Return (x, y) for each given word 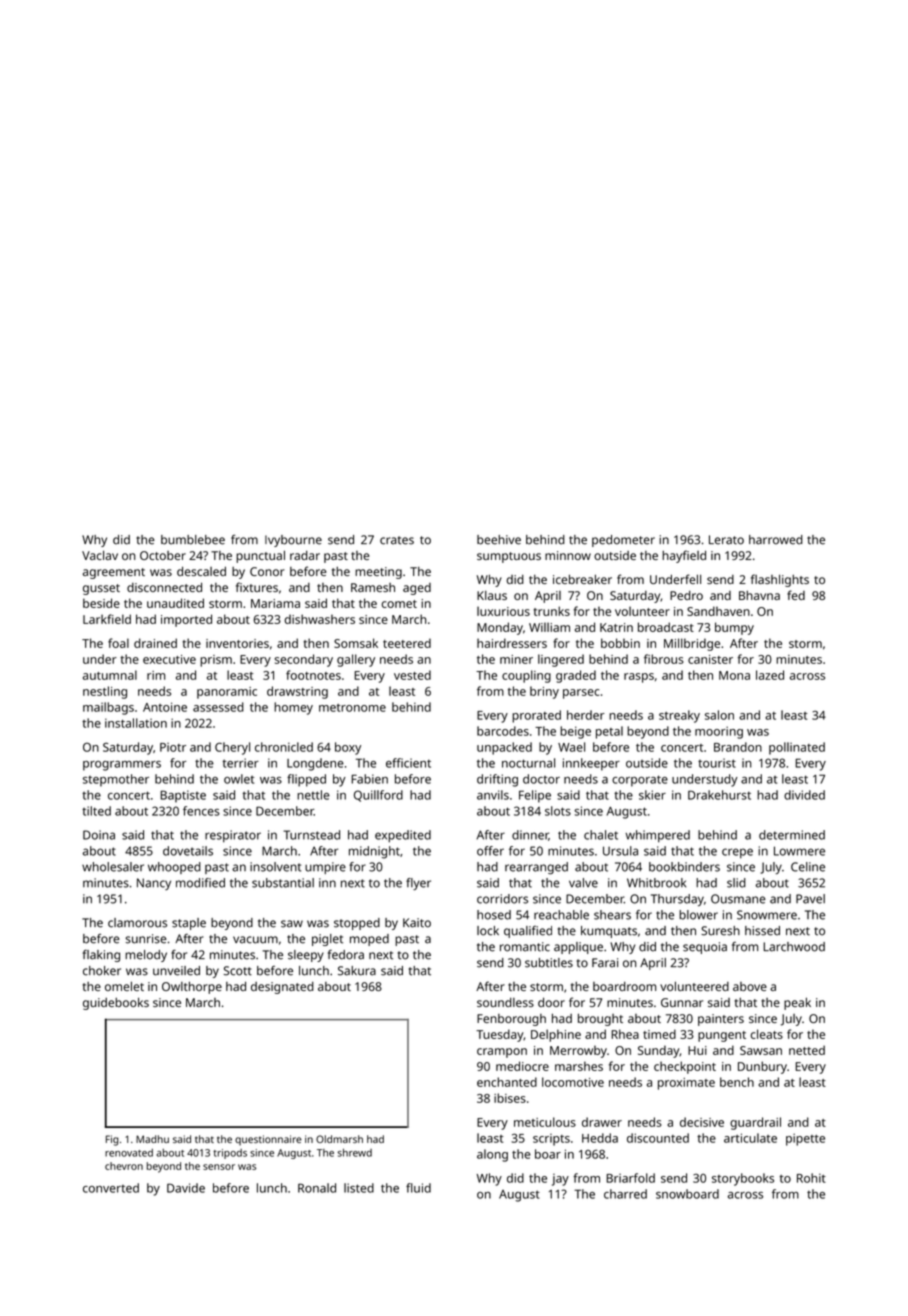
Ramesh (373, 587)
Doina (99, 835)
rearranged (536, 868)
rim (156, 675)
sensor (219, 1167)
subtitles (549, 963)
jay (560, 1180)
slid (736, 883)
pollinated (797, 748)
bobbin (620, 643)
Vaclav (100, 555)
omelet (124, 986)
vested (412, 675)
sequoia (705, 948)
